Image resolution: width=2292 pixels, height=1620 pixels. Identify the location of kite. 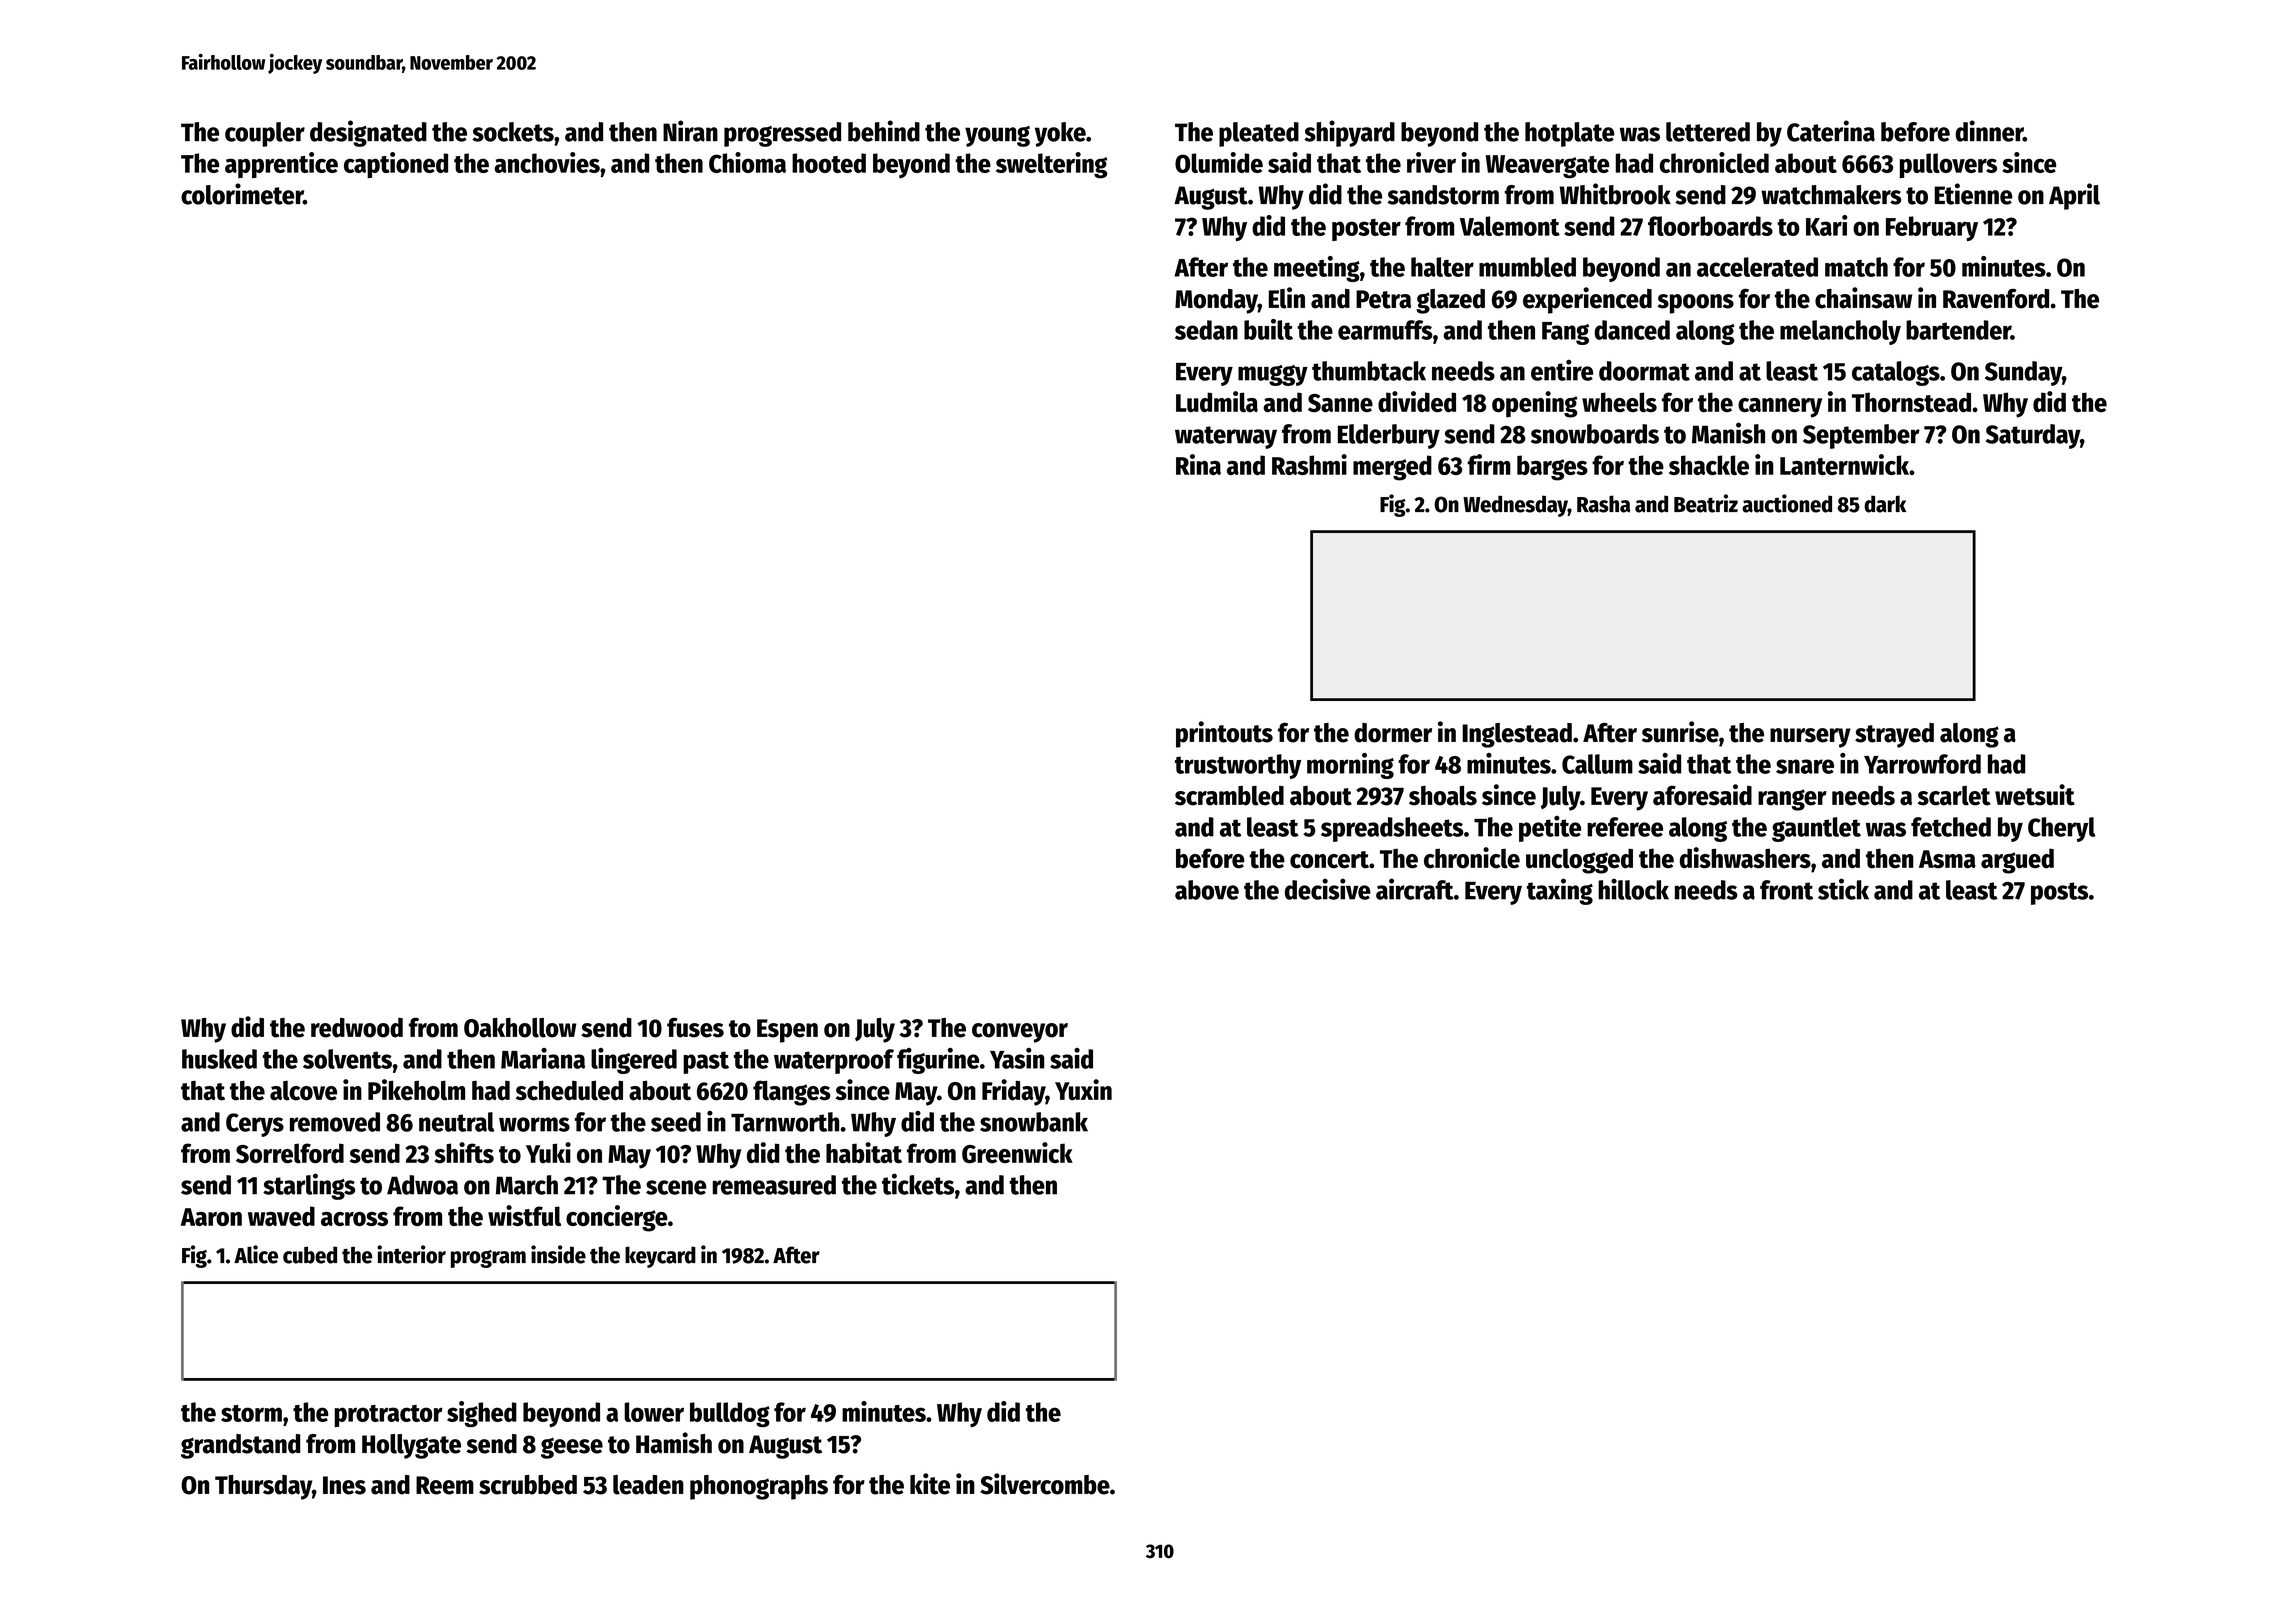
(930, 1484).
